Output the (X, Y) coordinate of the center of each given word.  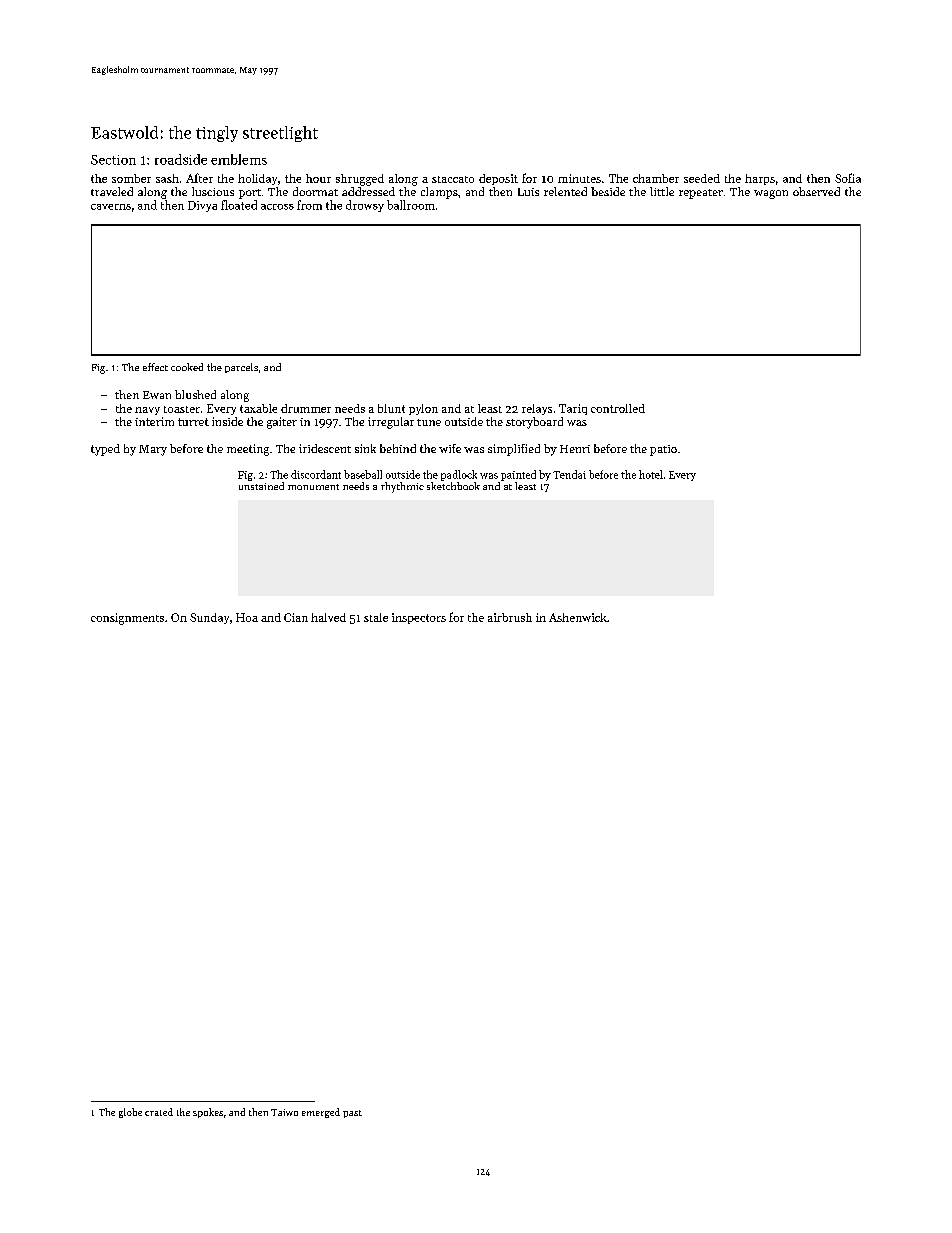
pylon (423, 409)
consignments (127, 619)
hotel (651, 474)
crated (159, 1112)
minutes (579, 178)
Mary (153, 450)
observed (816, 191)
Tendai (569, 474)
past (352, 1114)
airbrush (510, 617)
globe (130, 1113)
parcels (241, 368)
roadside (181, 159)
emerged (321, 1113)
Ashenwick (578, 617)
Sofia (848, 178)
